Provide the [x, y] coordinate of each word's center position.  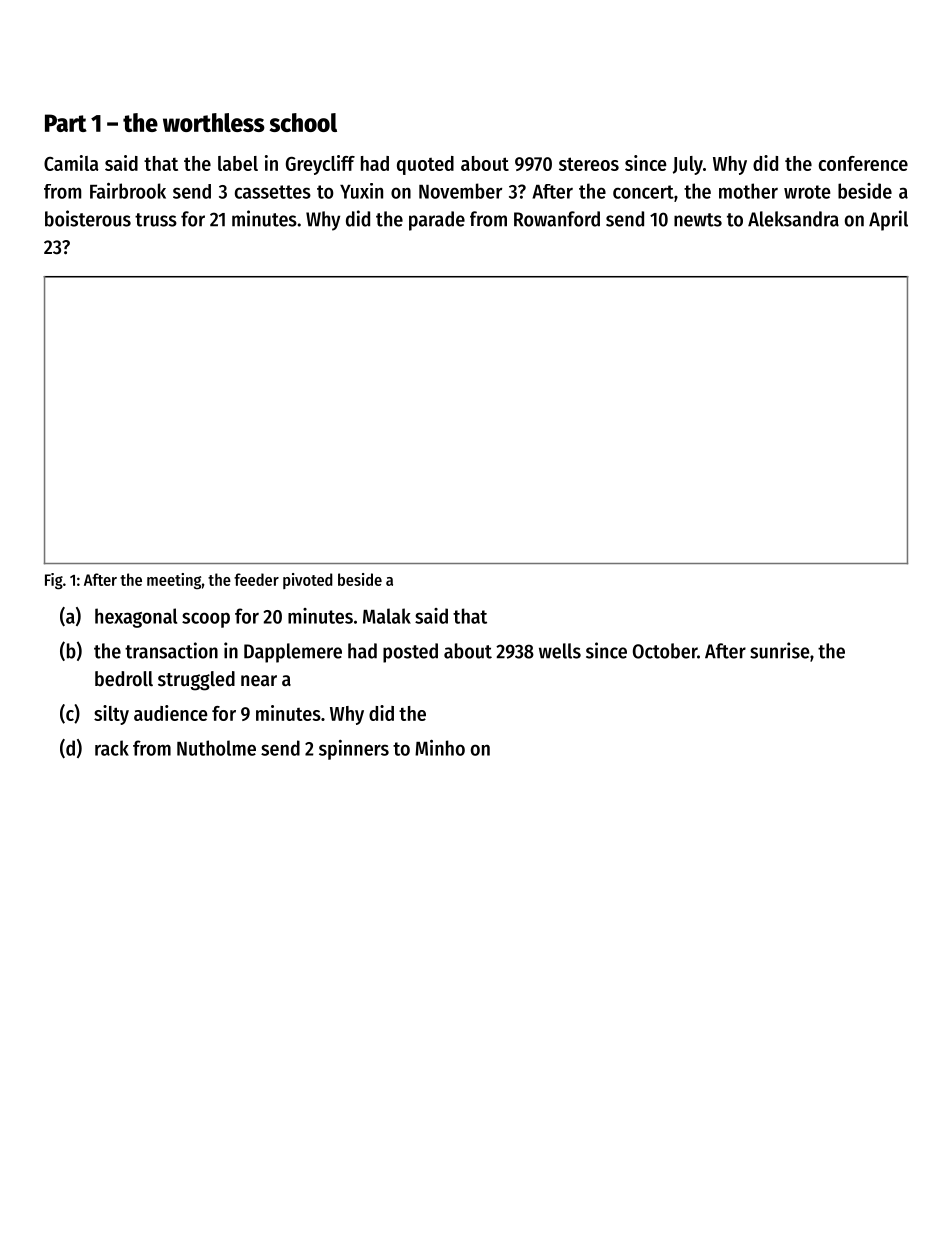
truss [156, 220]
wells [560, 651]
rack [112, 748]
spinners [354, 750]
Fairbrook [128, 191]
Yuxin [361, 191]
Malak [387, 616]
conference [863, 163]
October [665, 651]
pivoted [308, 581]
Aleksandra [793, 219]
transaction [171, 650]
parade [437, 221]
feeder [256, 579]
